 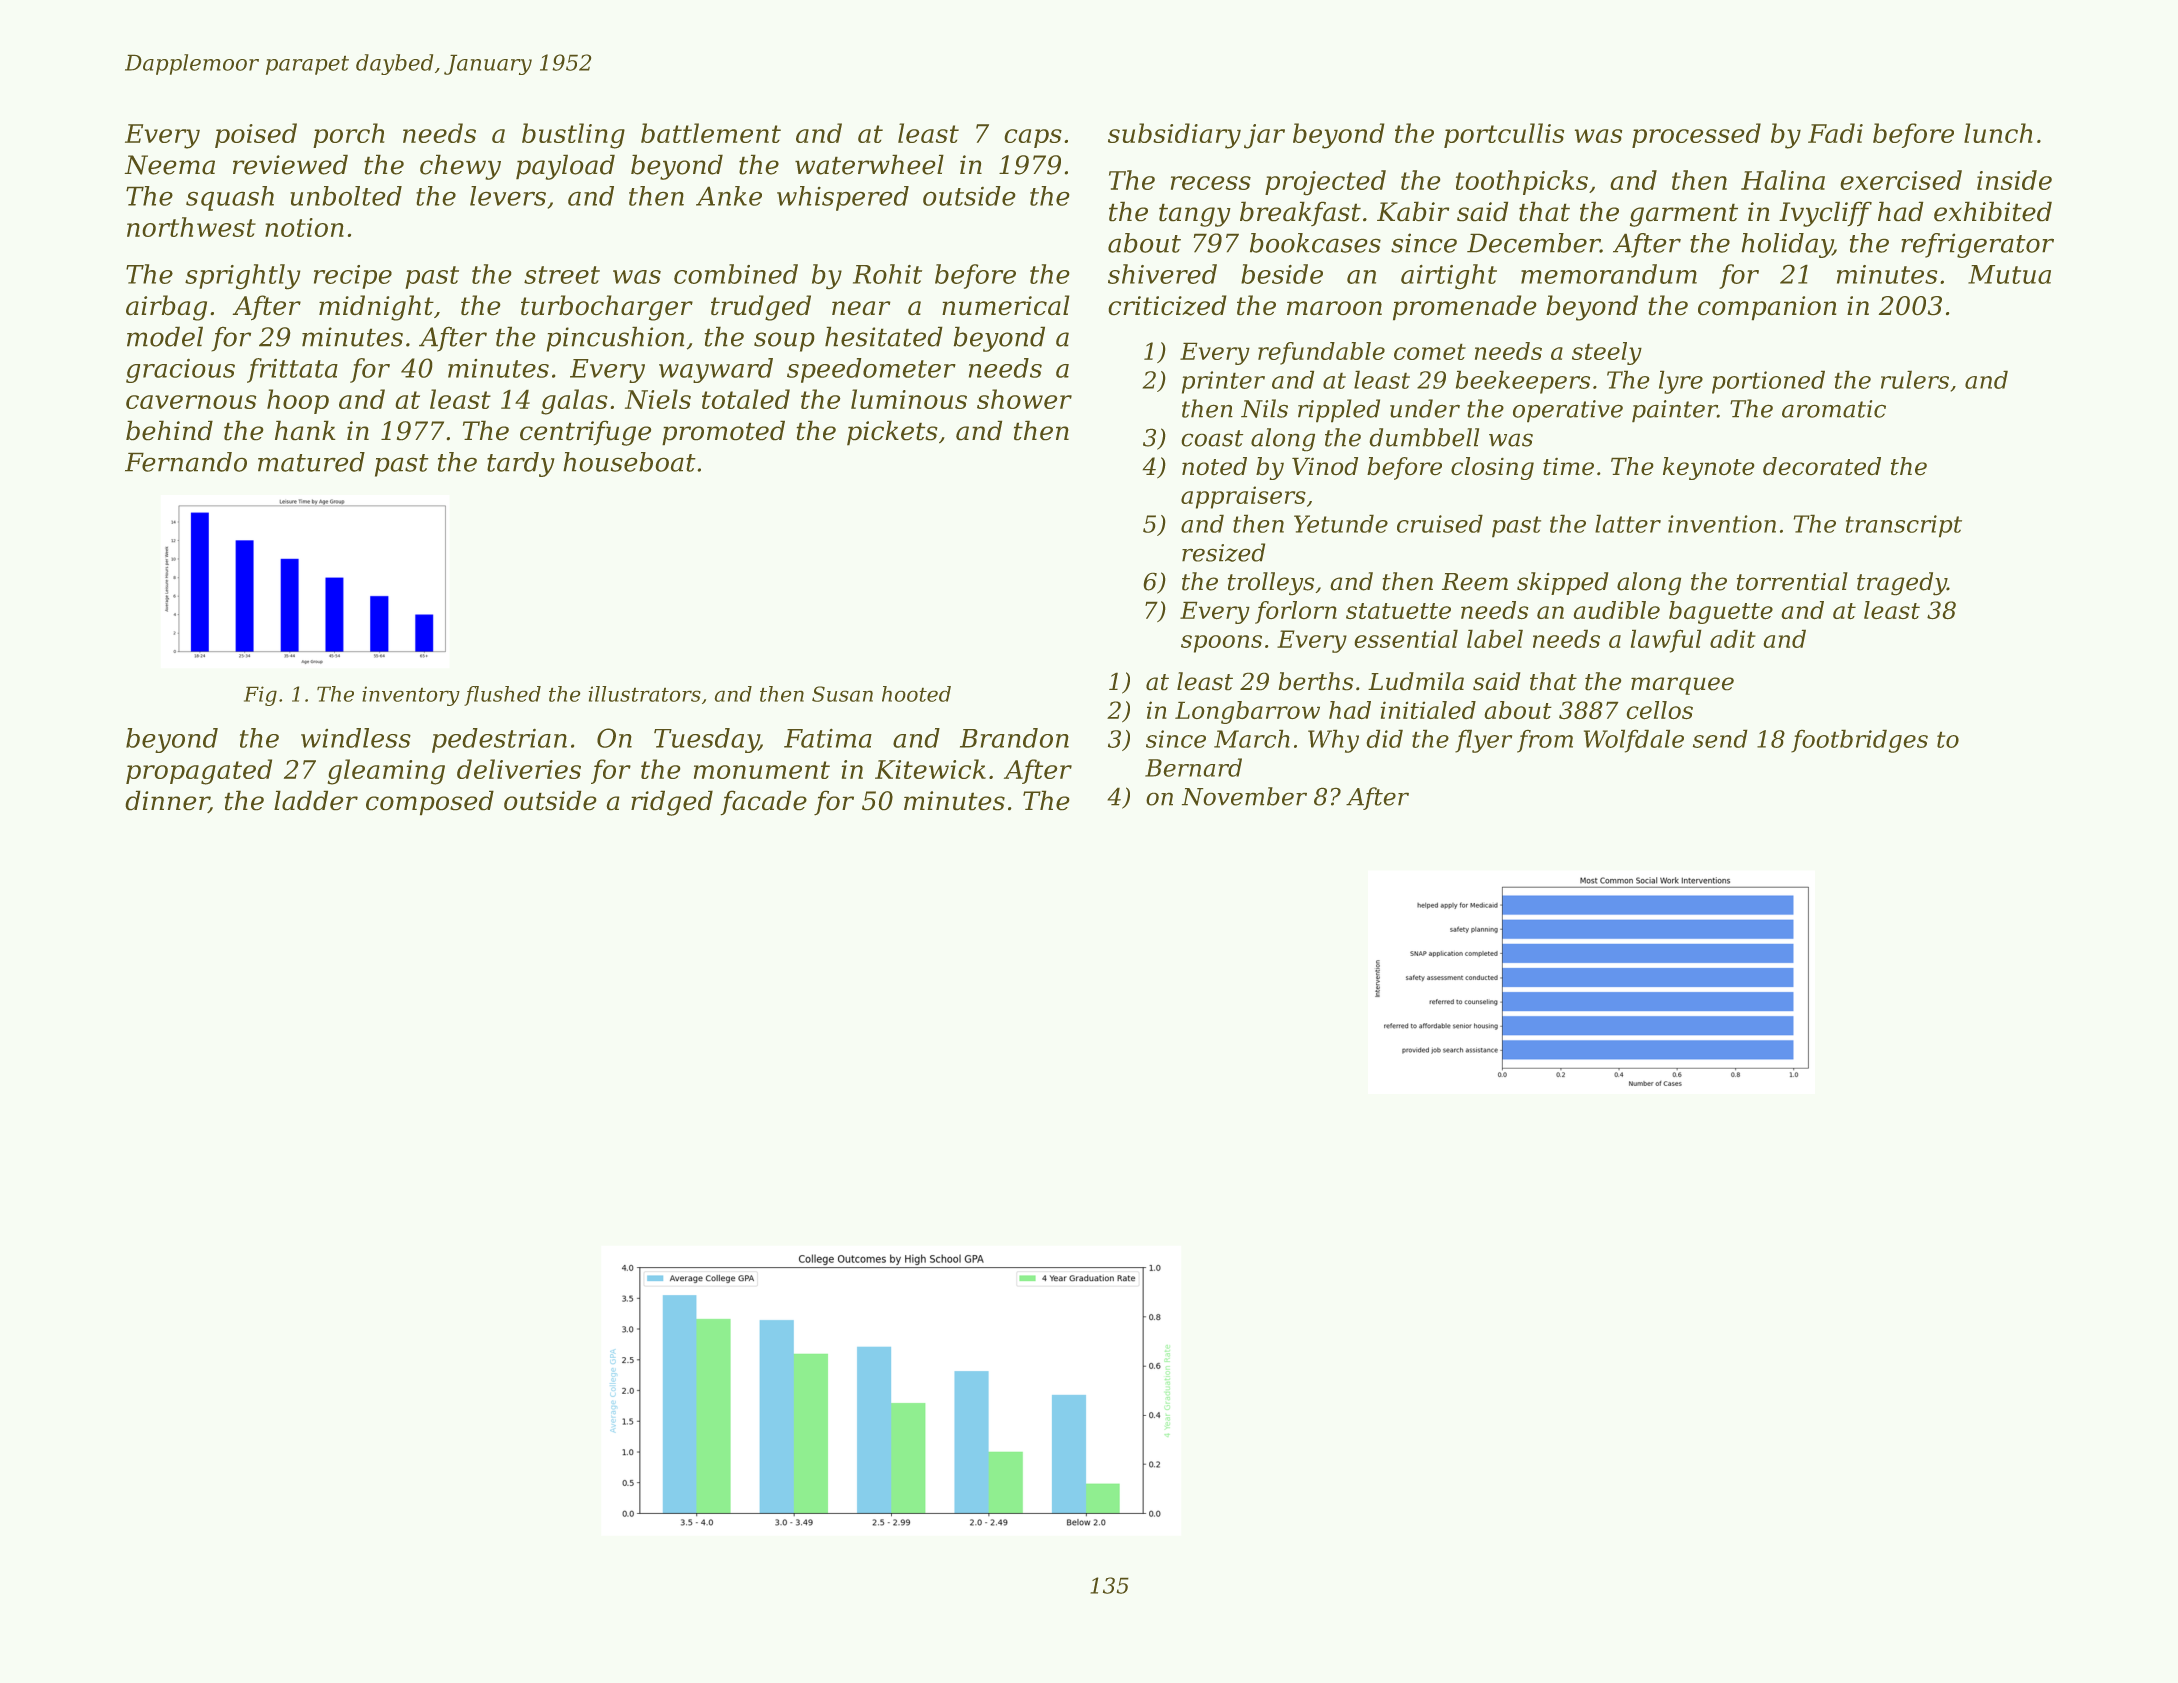 What do you see at coordinates (191, 402) in the screenshot?
I see `cavernous` at bounding box center [191, 402].
